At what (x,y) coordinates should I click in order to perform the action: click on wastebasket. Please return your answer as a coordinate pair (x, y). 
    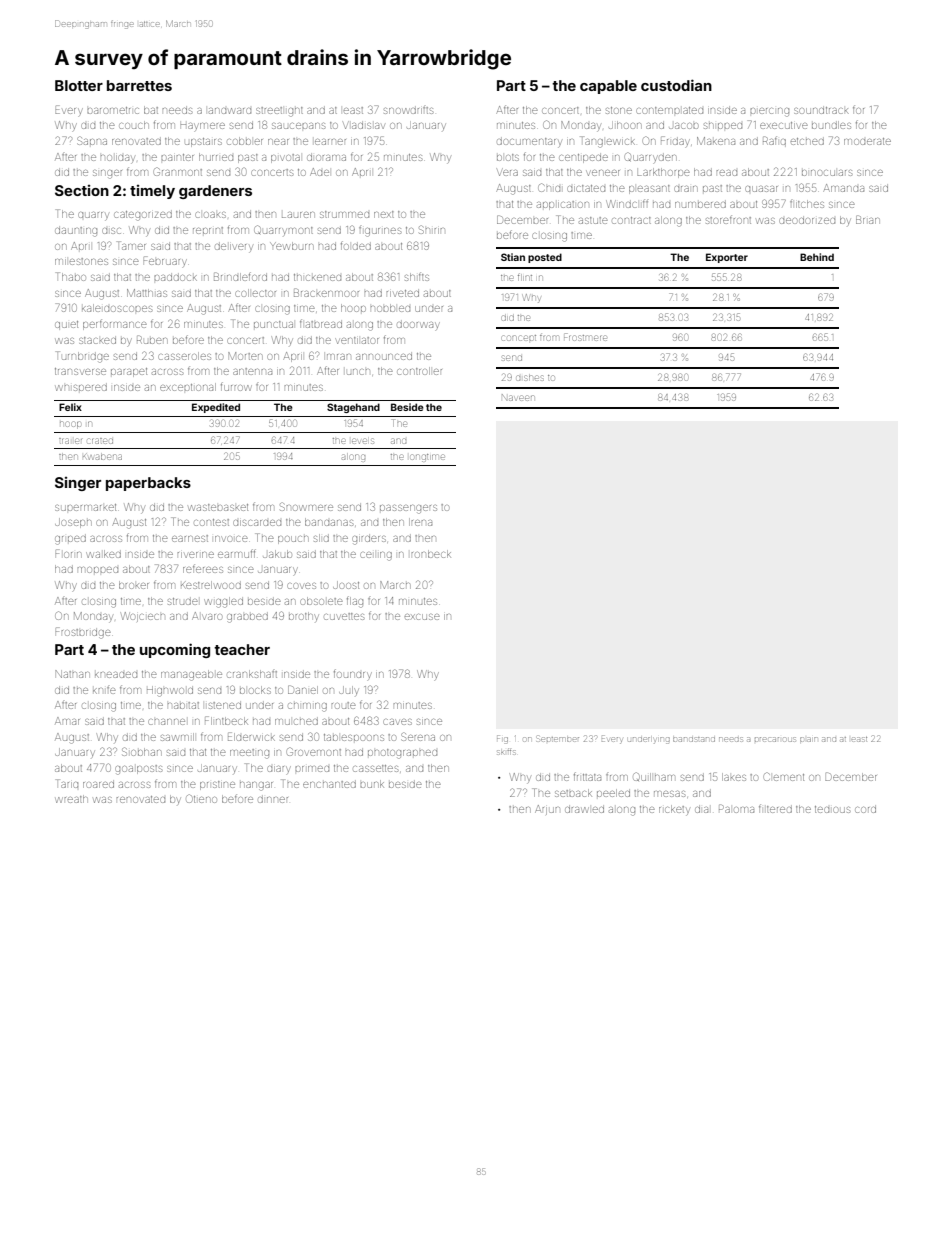
    Looking at the image, I should click on (218, 507).
